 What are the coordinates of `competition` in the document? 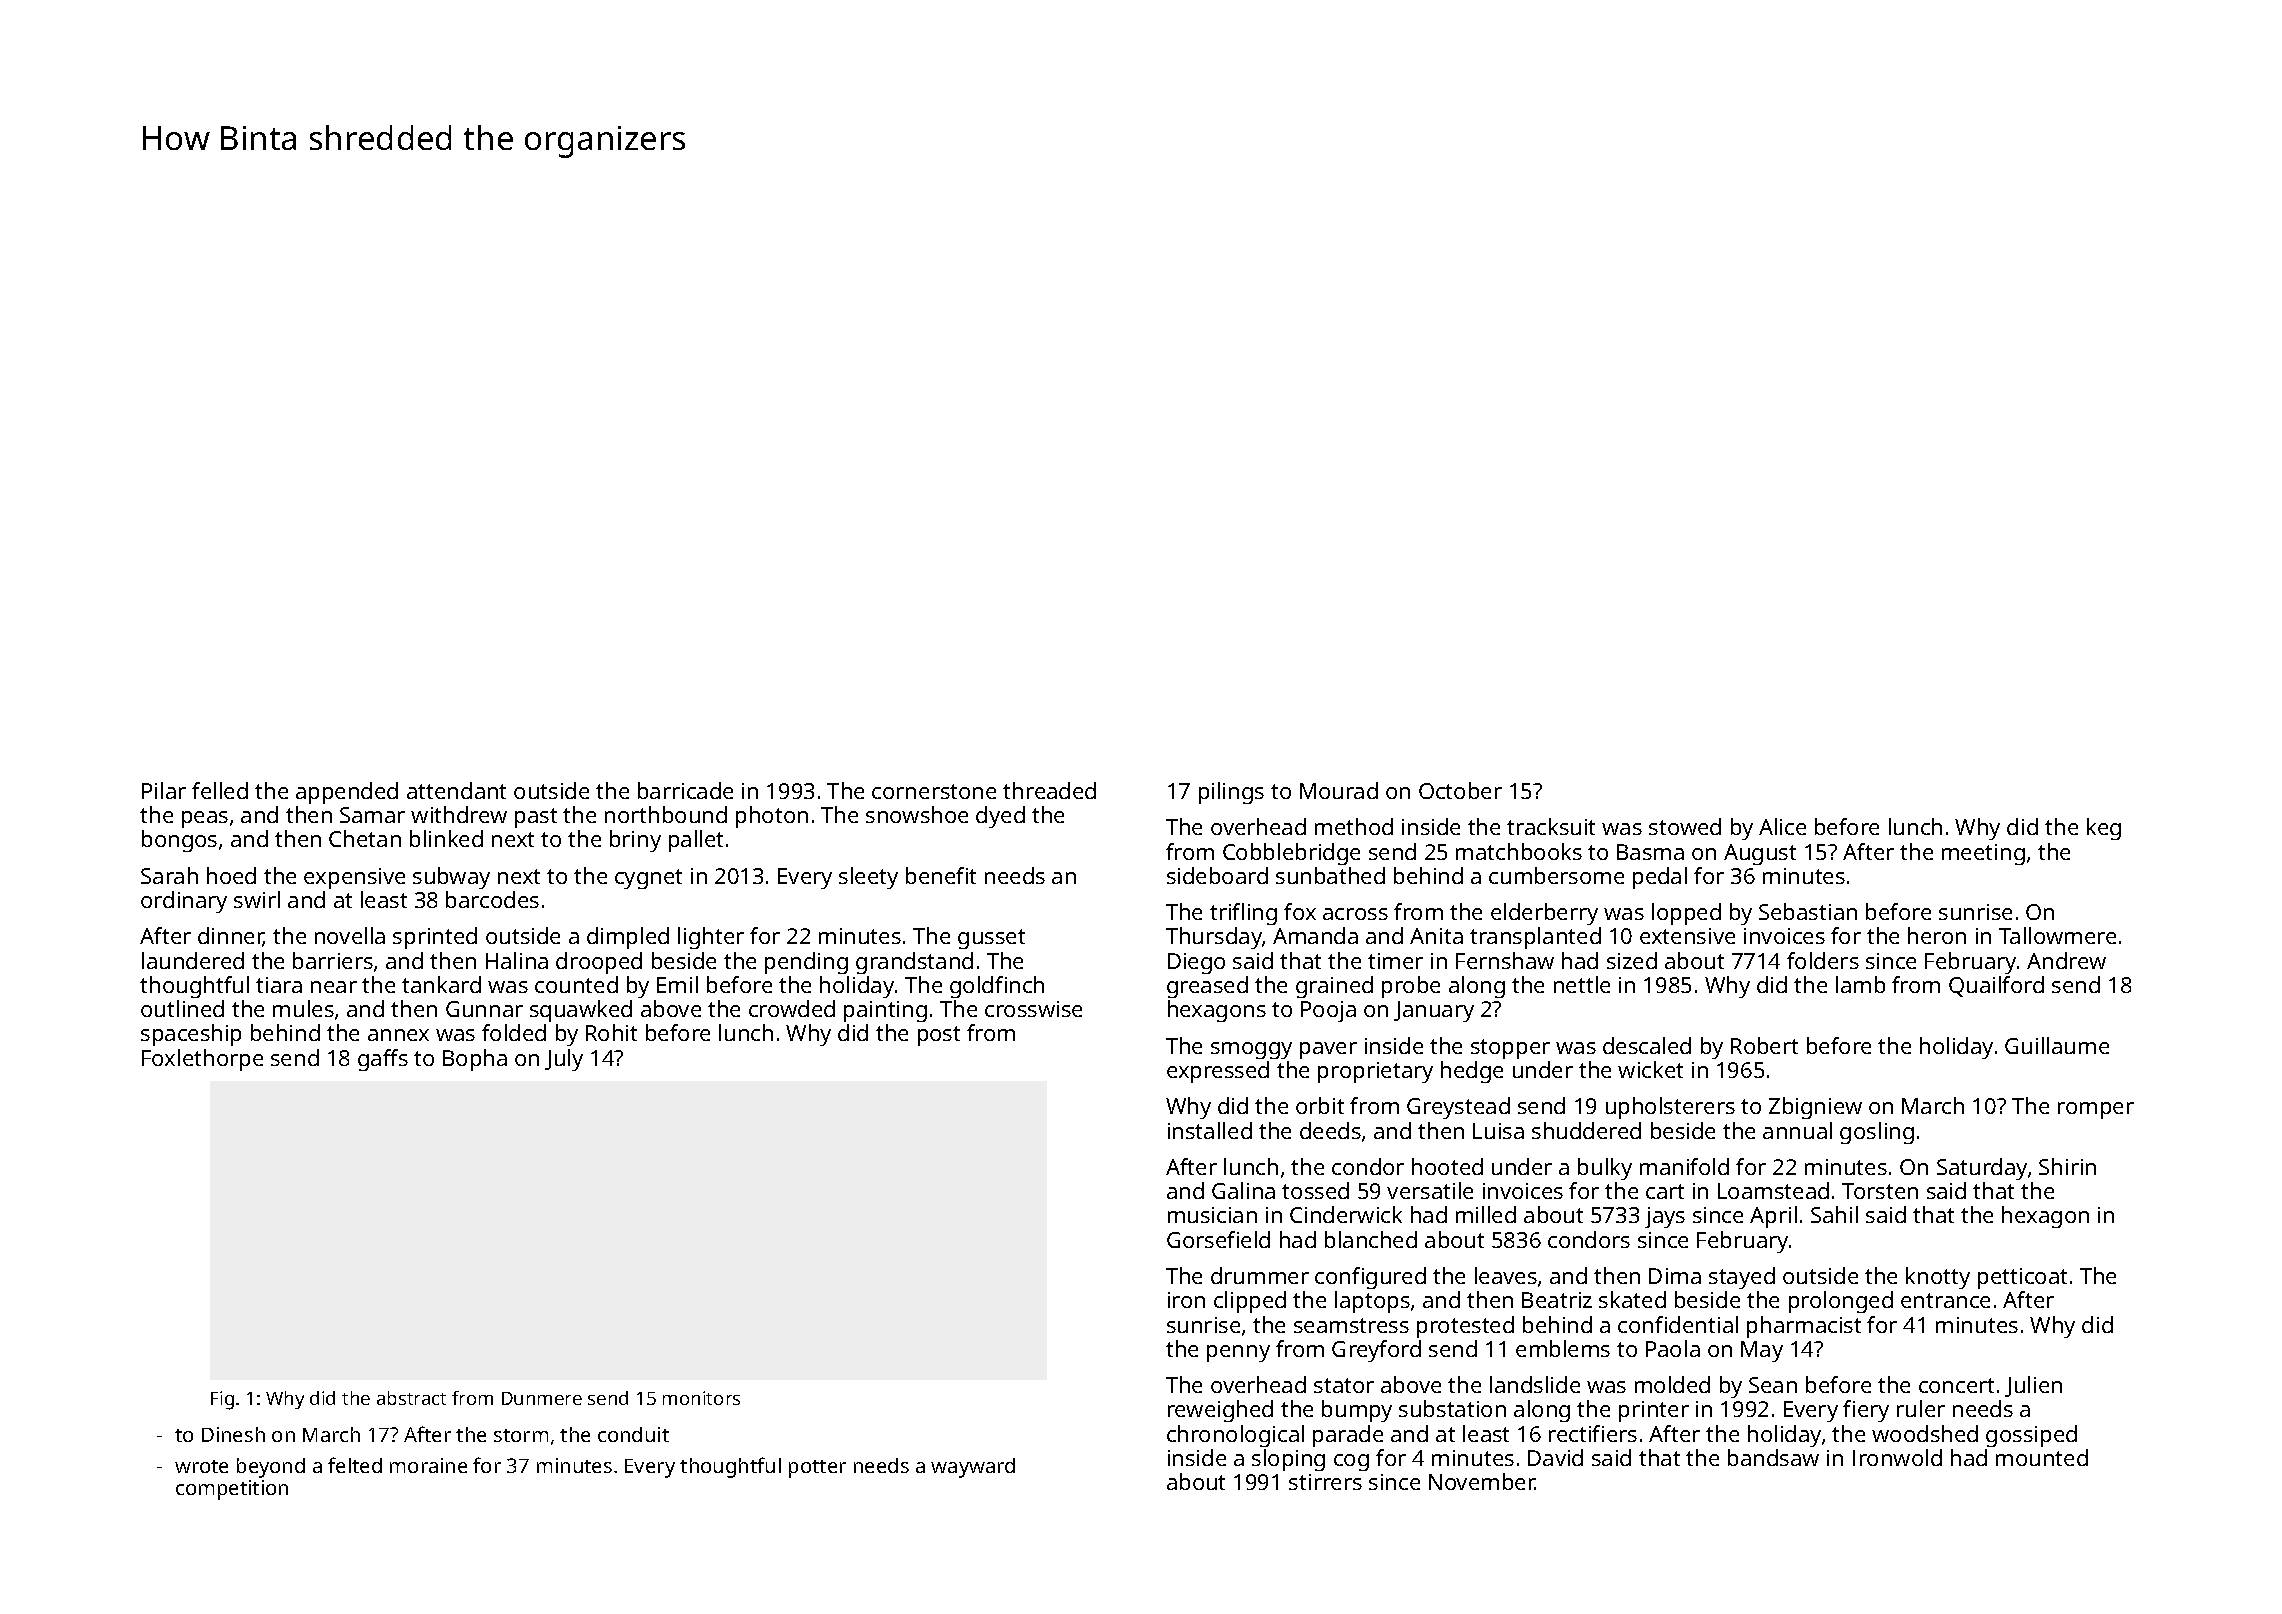 It's located at (232, 1490).
